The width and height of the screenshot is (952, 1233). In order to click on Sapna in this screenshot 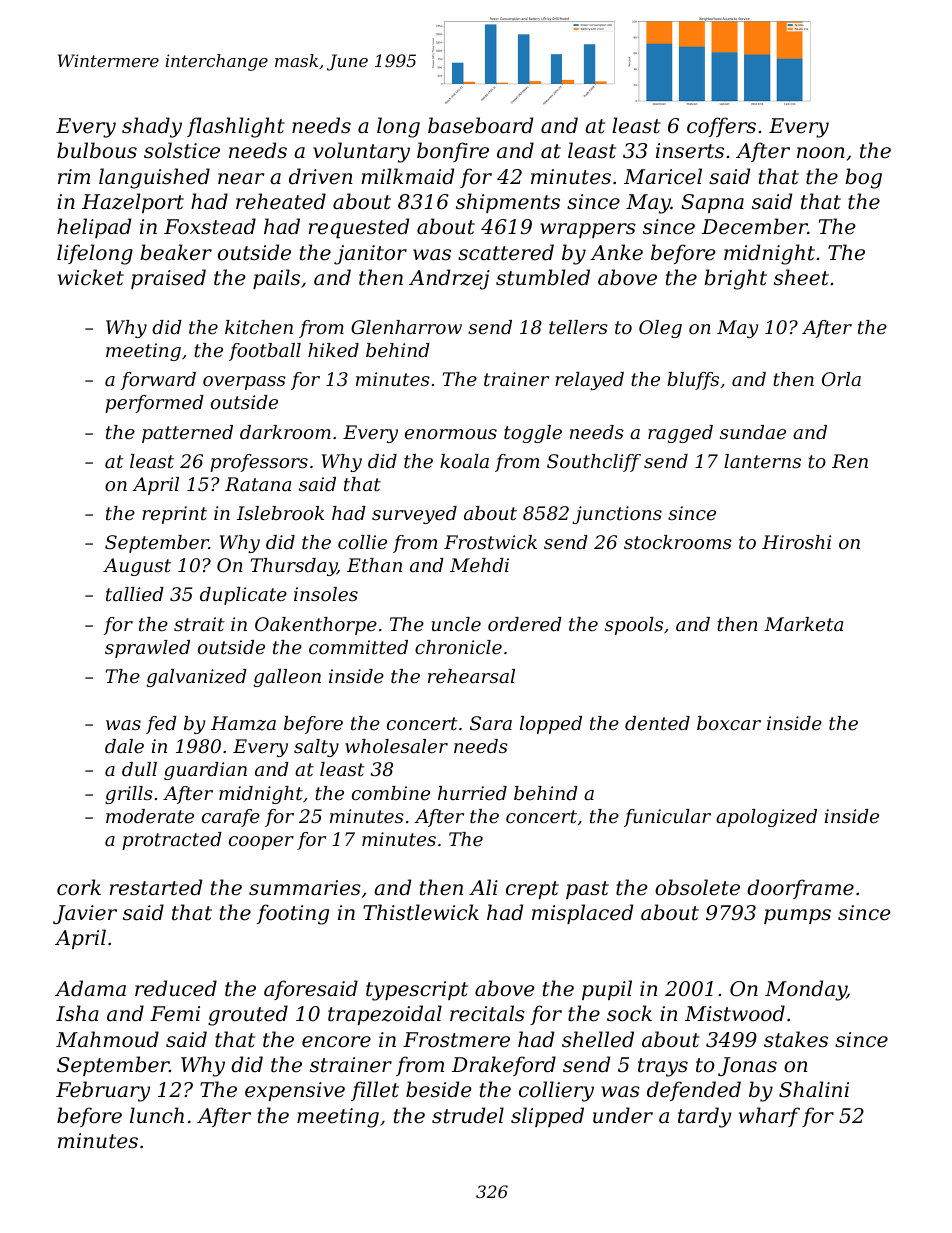, I will do `click(712, 203)`.
